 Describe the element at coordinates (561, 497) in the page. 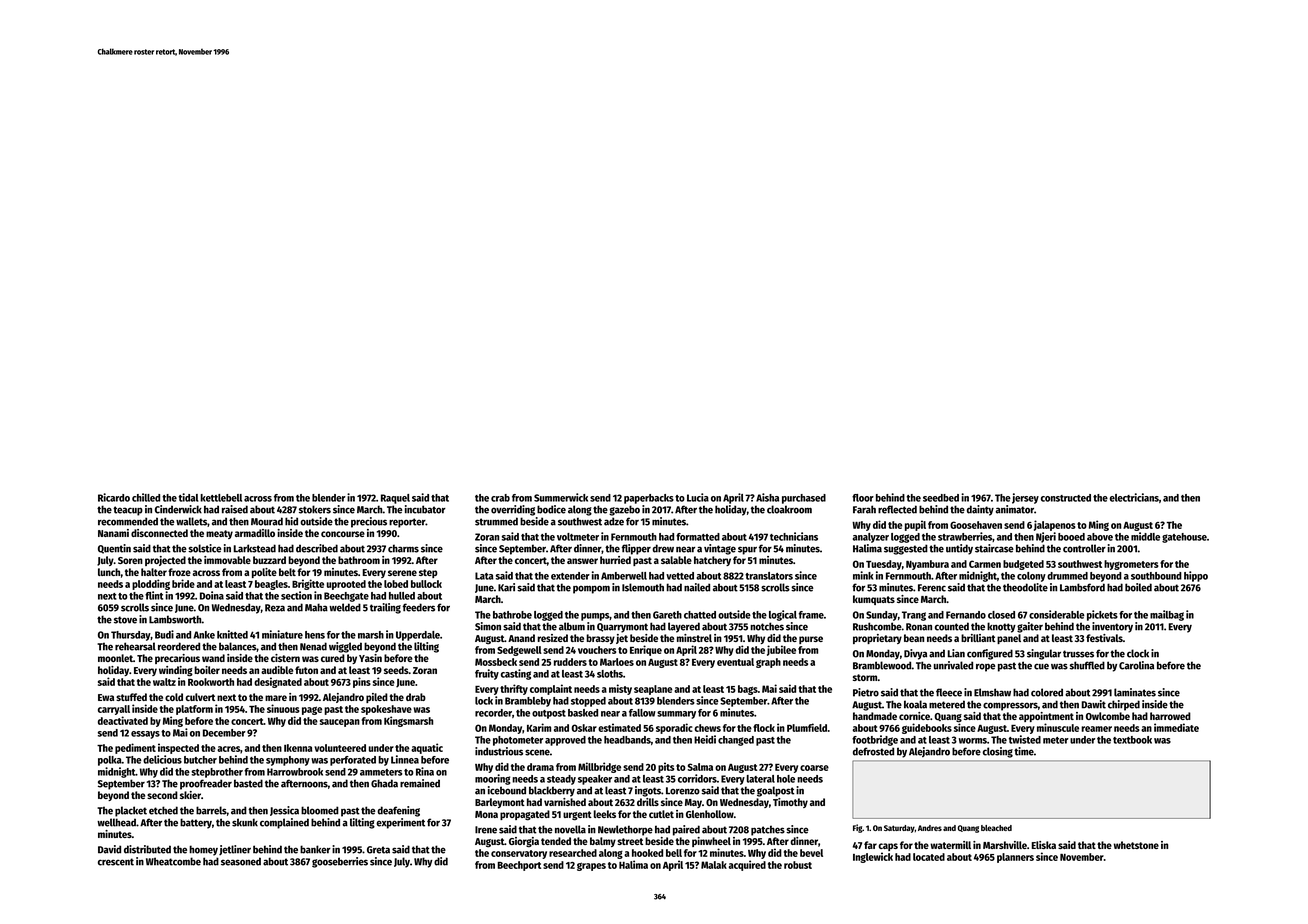

I see `Summerwick` at that location.
